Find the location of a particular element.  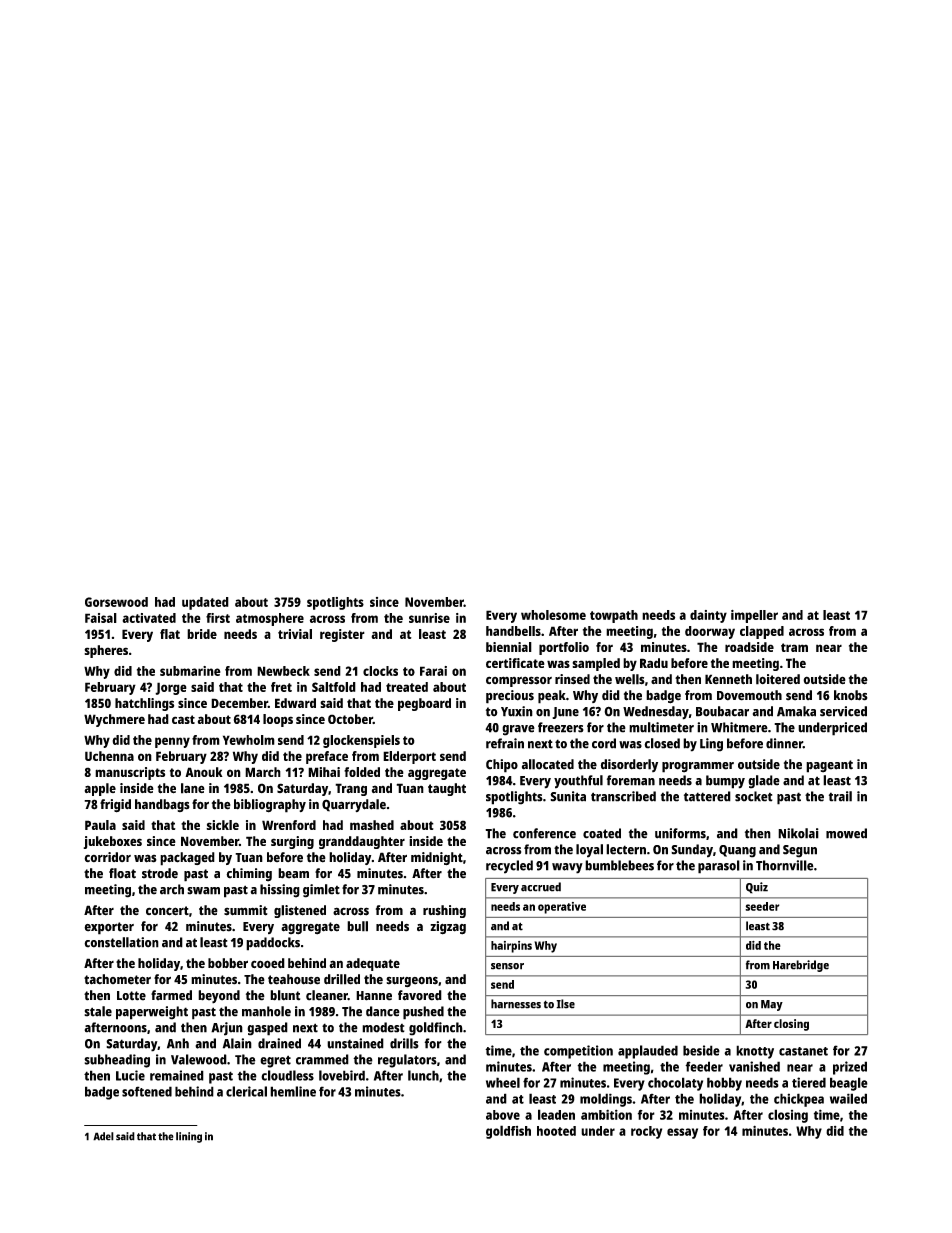

constellation is located at coordinates (121, 942).
